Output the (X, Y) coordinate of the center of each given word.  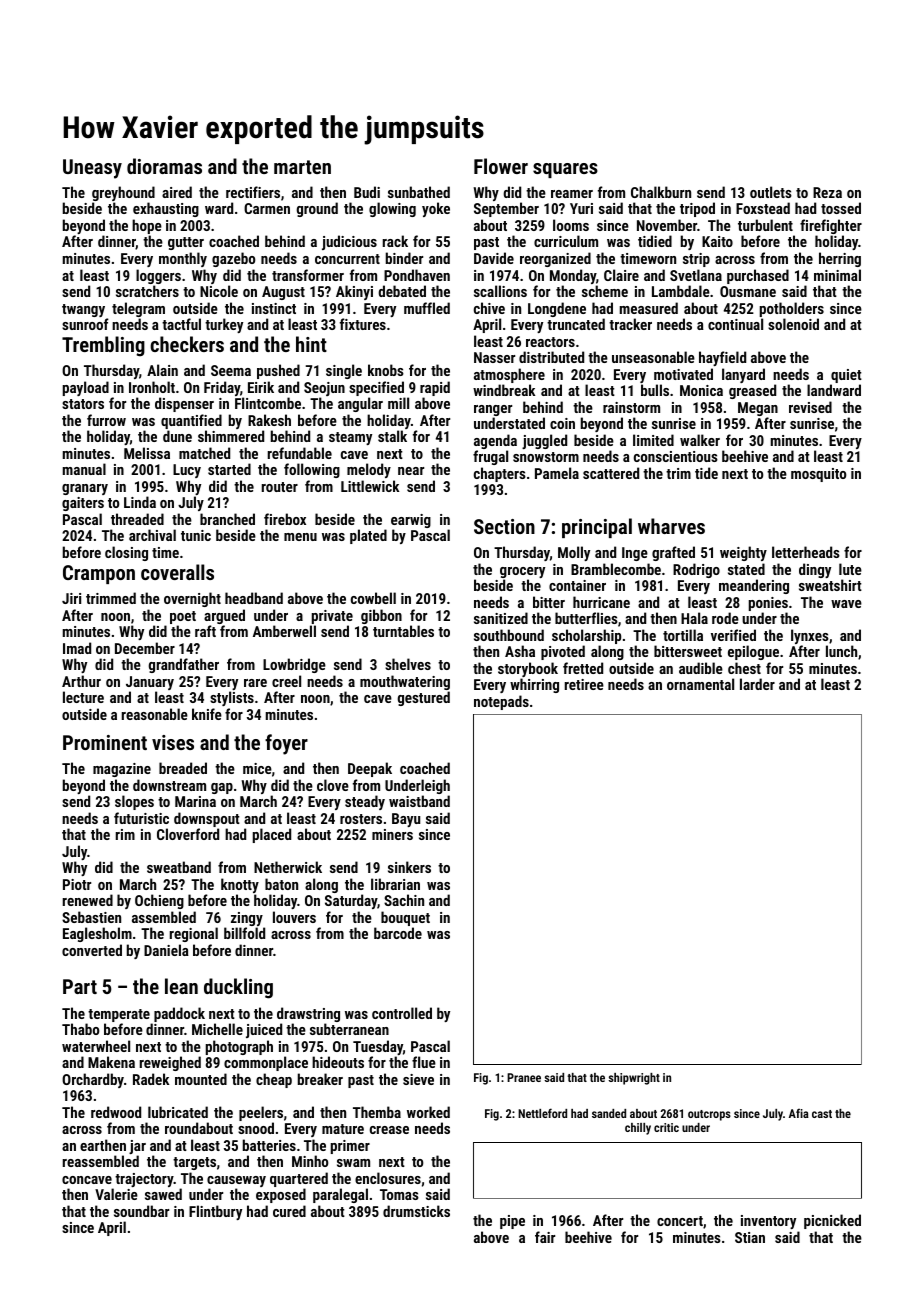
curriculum (566, 241)
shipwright (634, 1079)
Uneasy (92, 169)
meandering (754, 586)
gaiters (83, 504)
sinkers (409, 867)
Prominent (105, 742)
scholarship (586, 636)
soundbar (141, 1211)
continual (735, 324)
